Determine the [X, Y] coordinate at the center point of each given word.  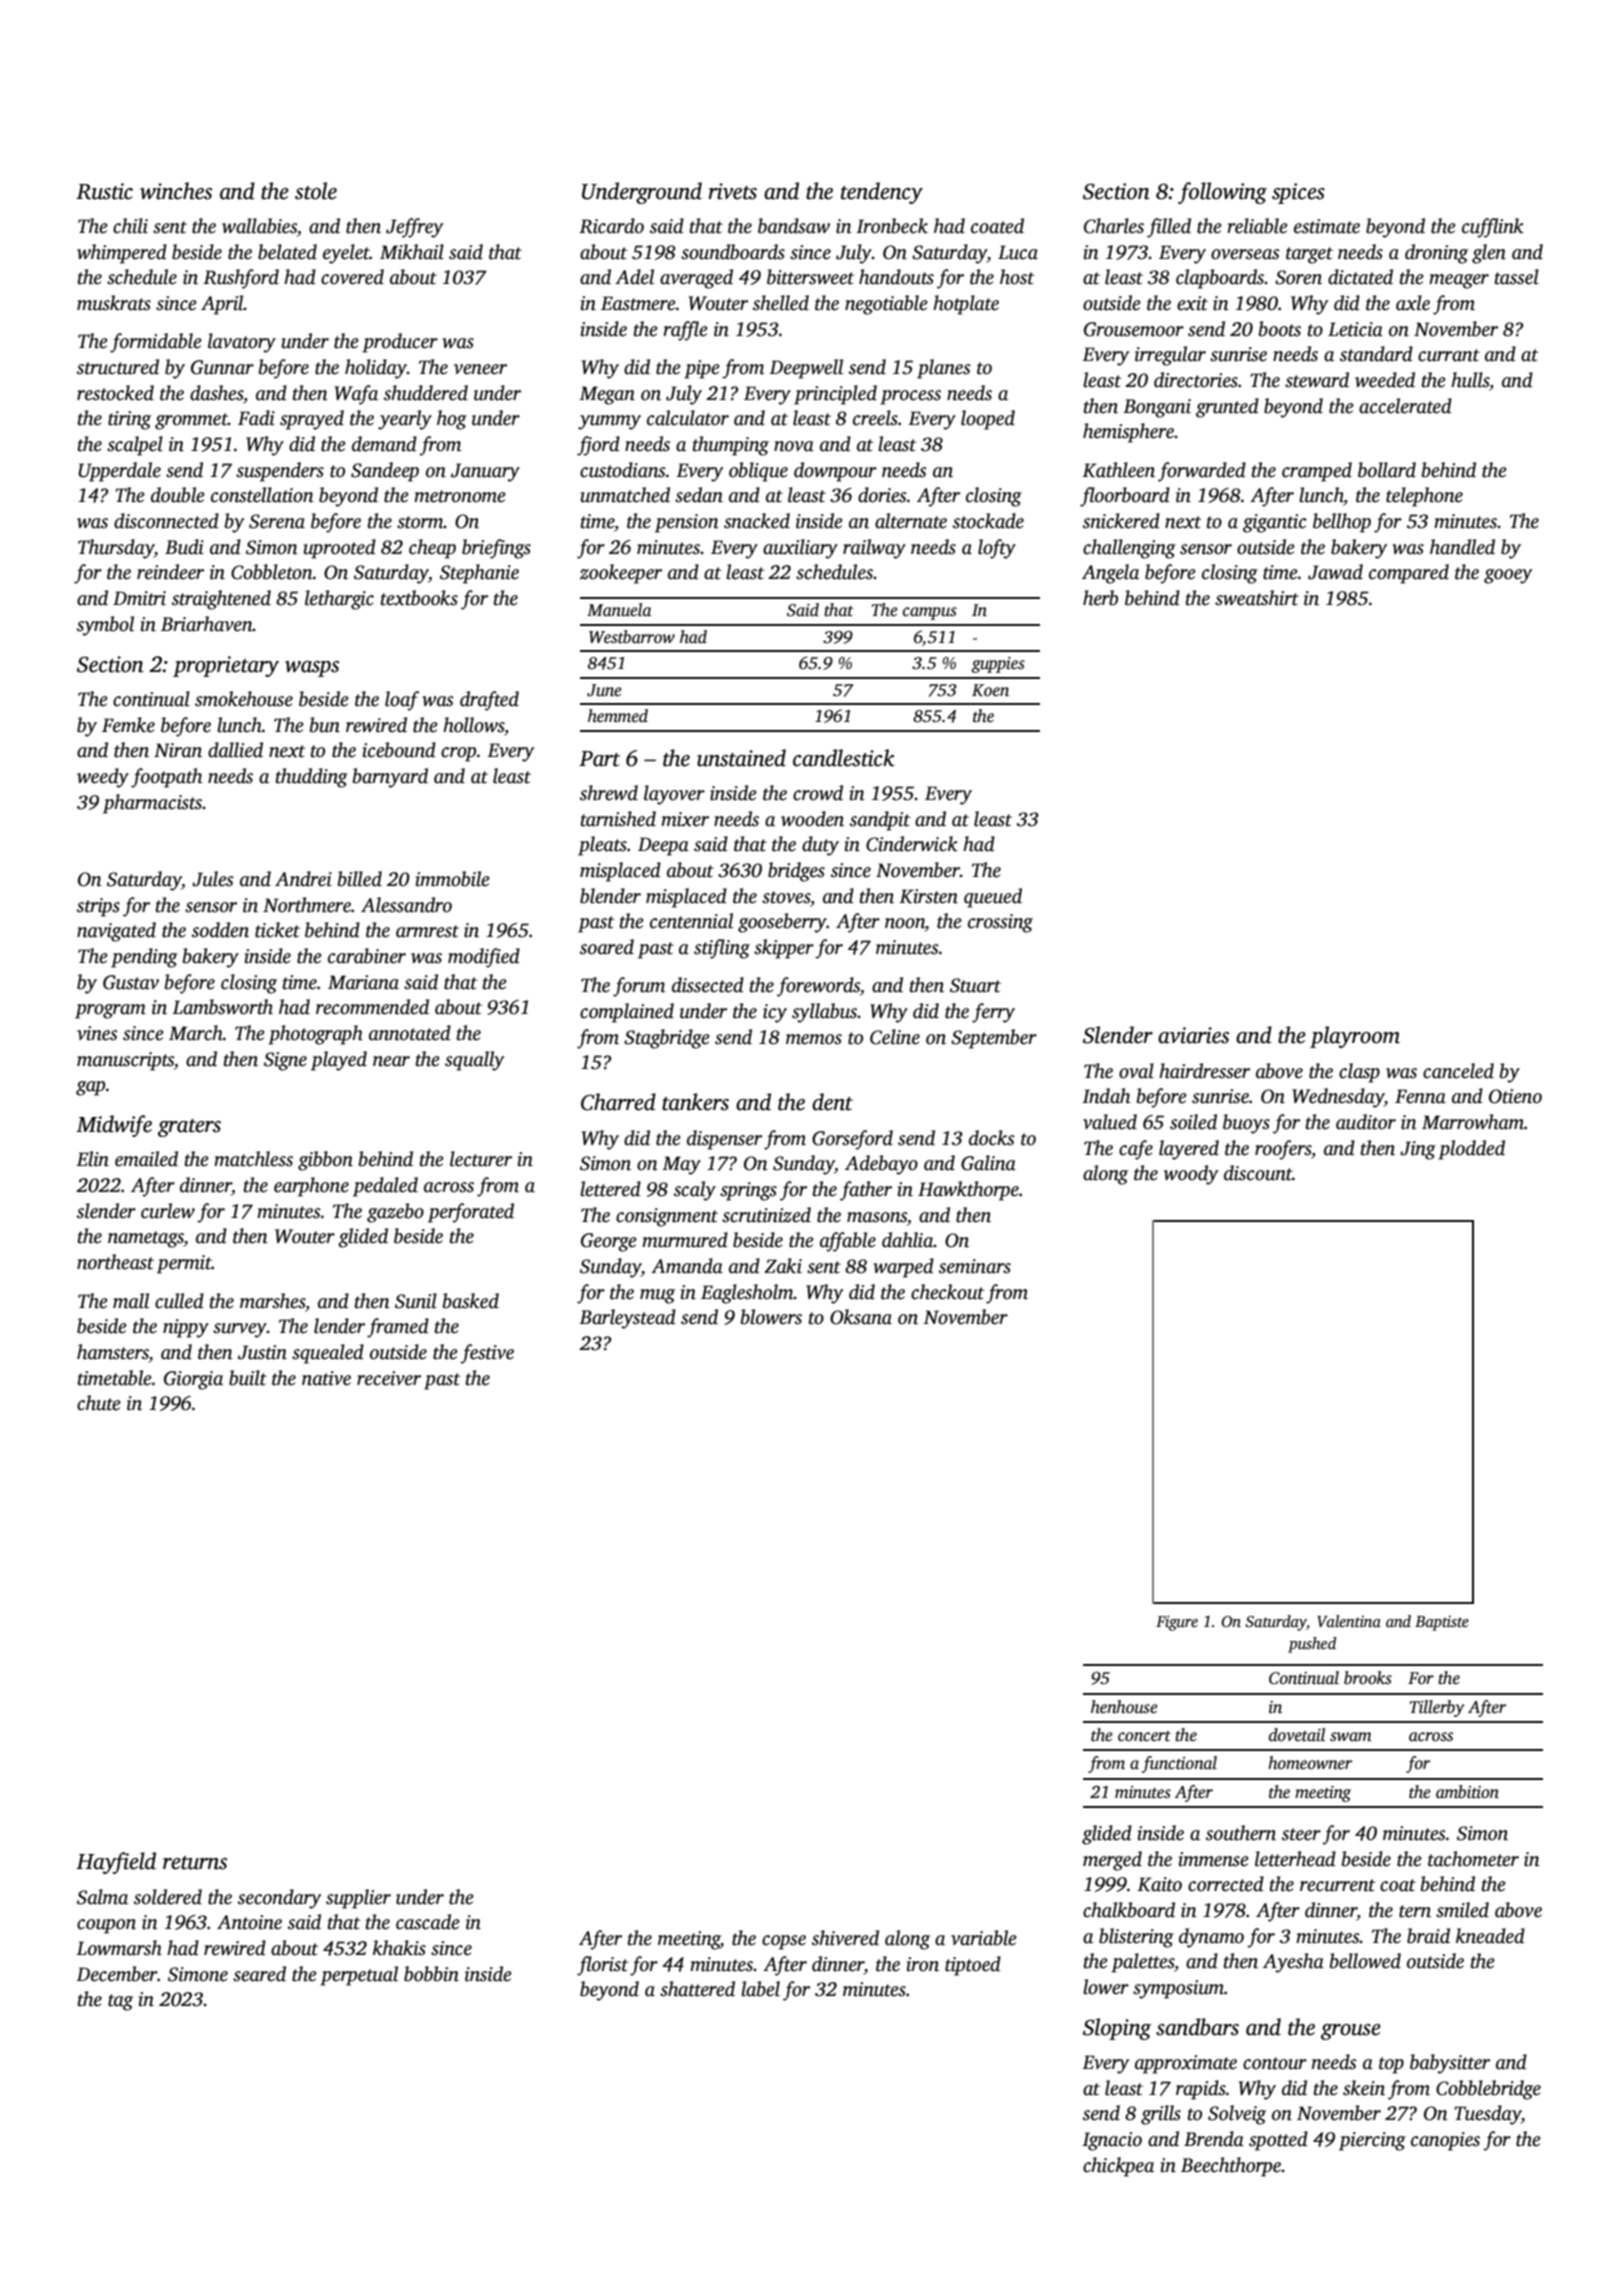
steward [1317, 380]
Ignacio [1112, 2141]
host [1017, 277]
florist [602, 1966]
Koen [990, 690]
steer [1301, 1834]
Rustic [104, 191]
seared [259, 1974]
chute [99, 1403]
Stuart [975, 985]
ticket [277, 930]
